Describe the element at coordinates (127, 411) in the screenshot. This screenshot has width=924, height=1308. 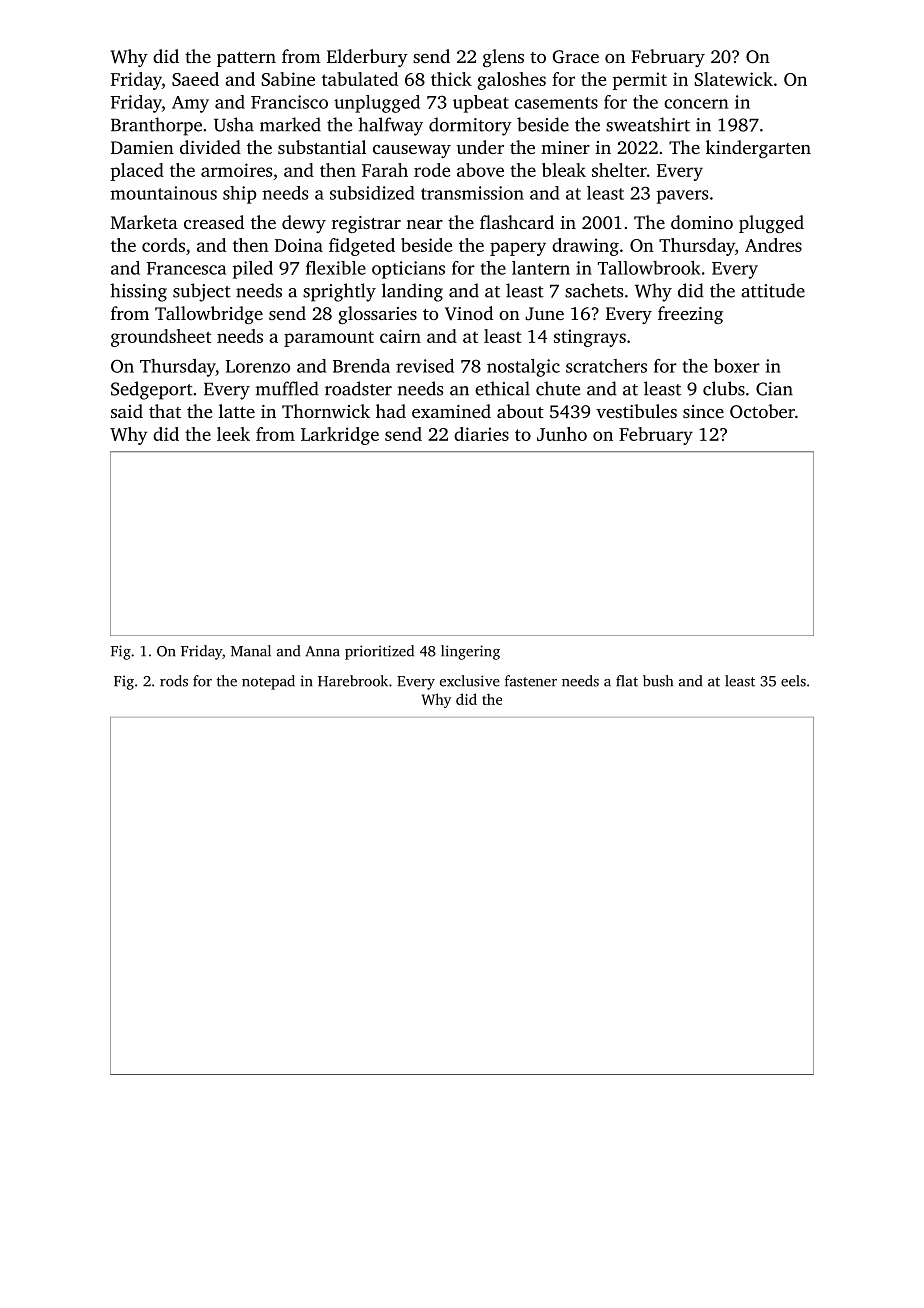
I see `said` at that location.
